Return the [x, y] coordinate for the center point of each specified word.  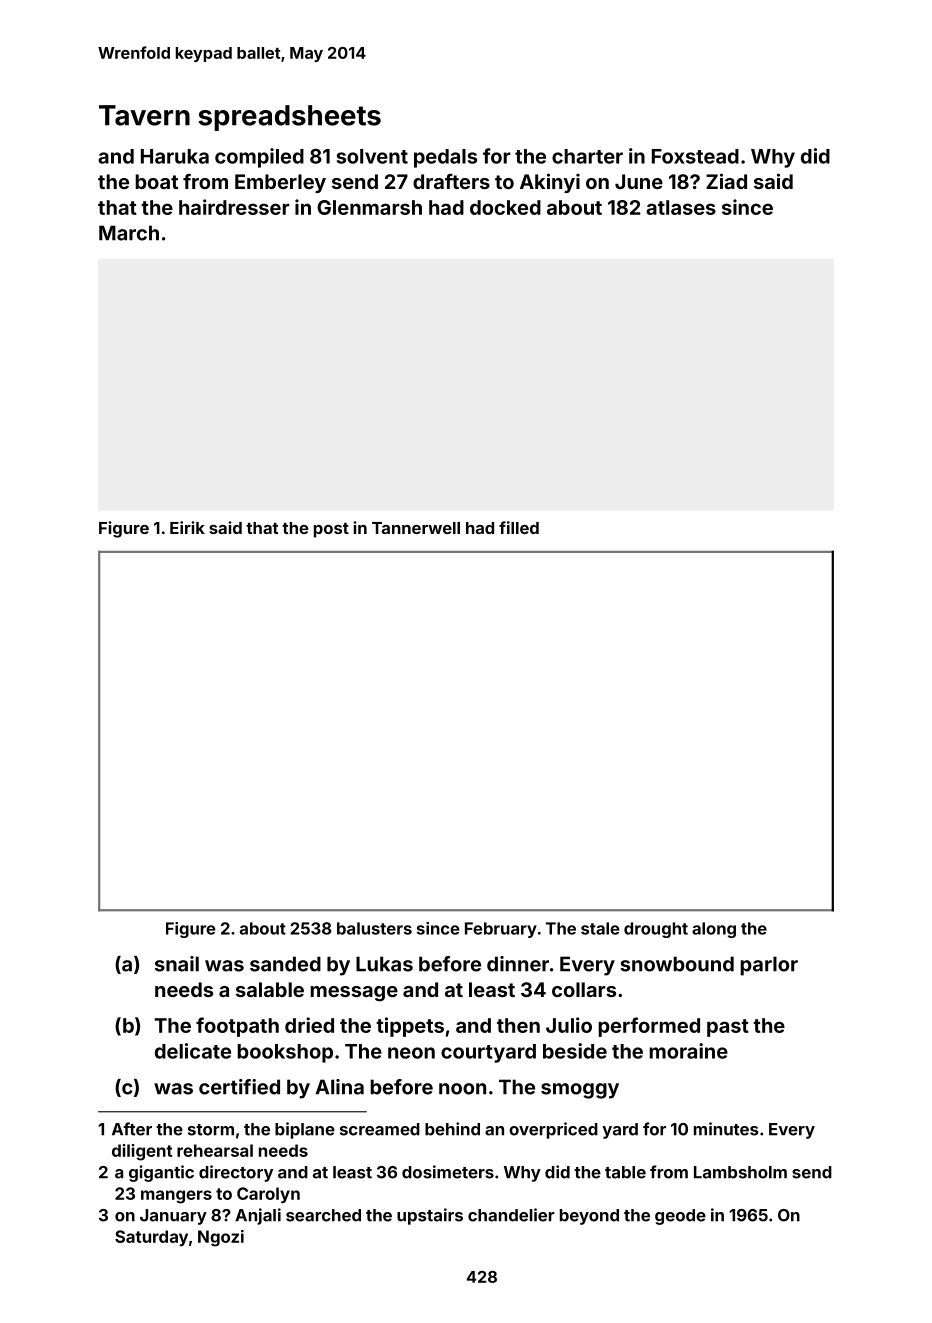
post [331, 530]
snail [177, 964]
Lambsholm [740, 1172]
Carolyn [268, 1195]
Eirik [187, 527]
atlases [681, 207]
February [501, 930]
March [129, 233]
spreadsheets [289, 118]
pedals [445, 158]
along [714, 930]
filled [519, 527]
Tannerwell [416, 528]
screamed [380, 1129]
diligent [142, 1152]
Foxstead [695, 156]
